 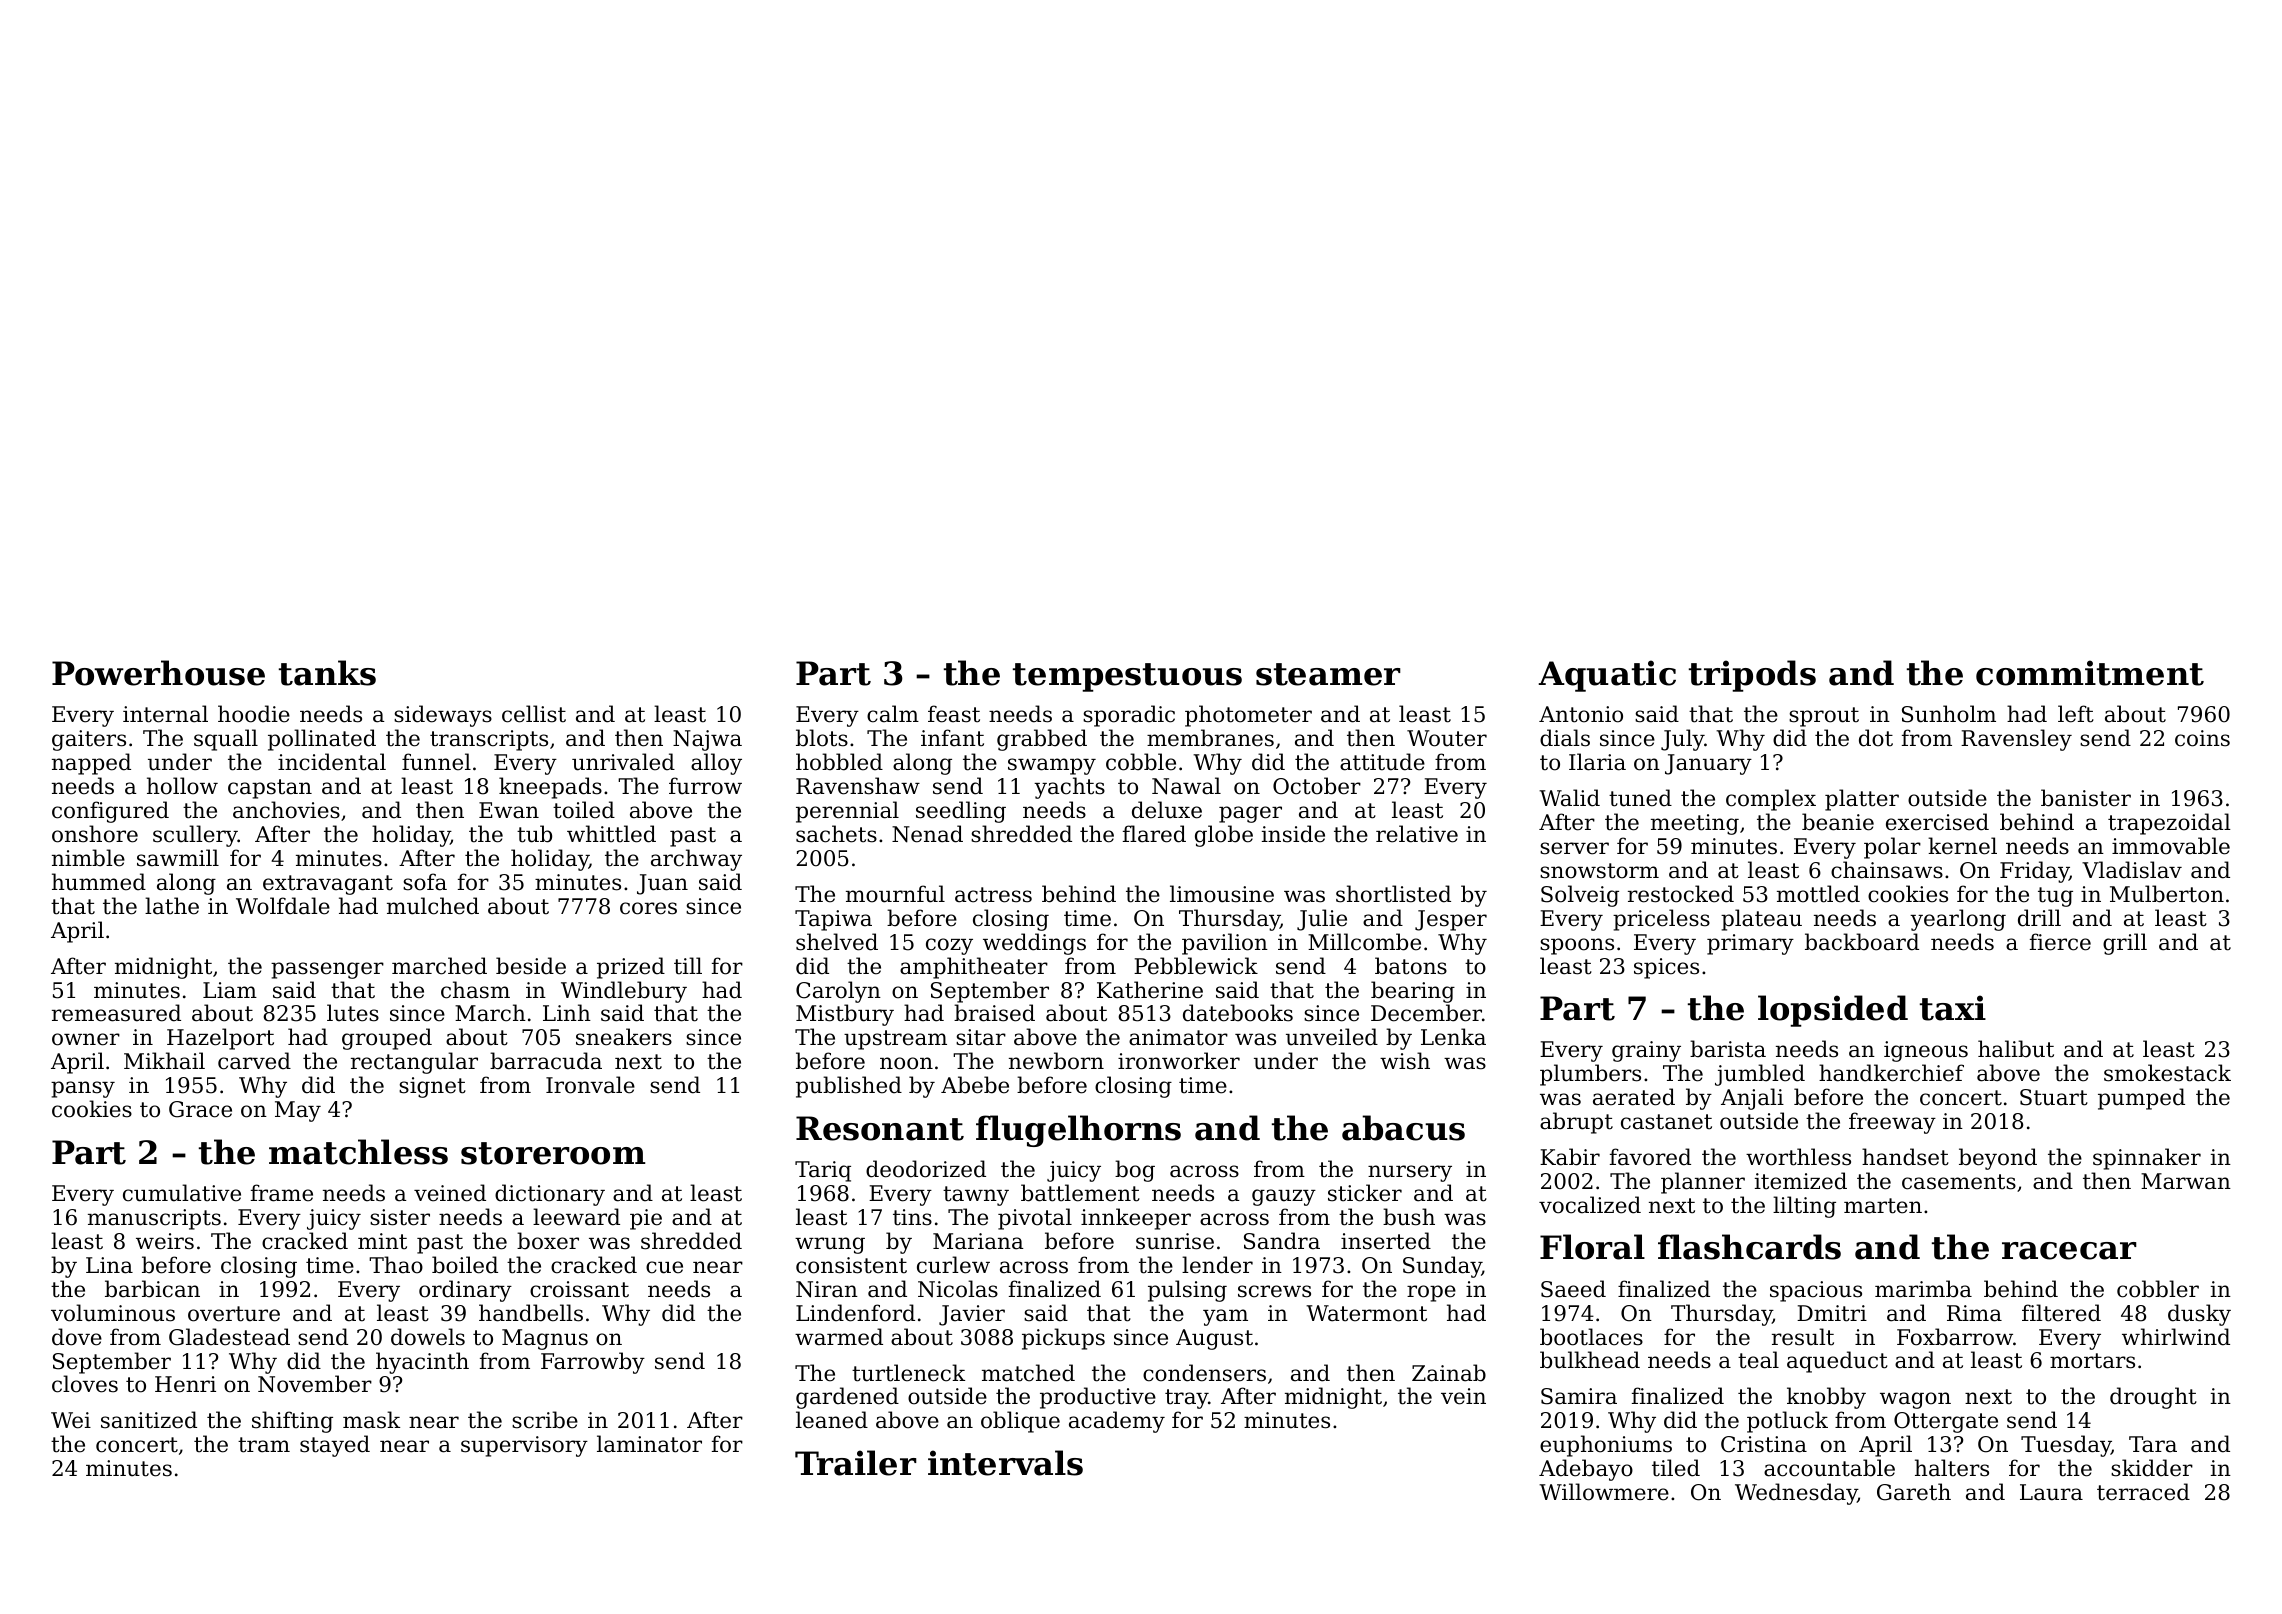 What do you see at coordinates (1752, 676) in the screenshot?
I see `tripods` at bounding box center [1752, 676].
